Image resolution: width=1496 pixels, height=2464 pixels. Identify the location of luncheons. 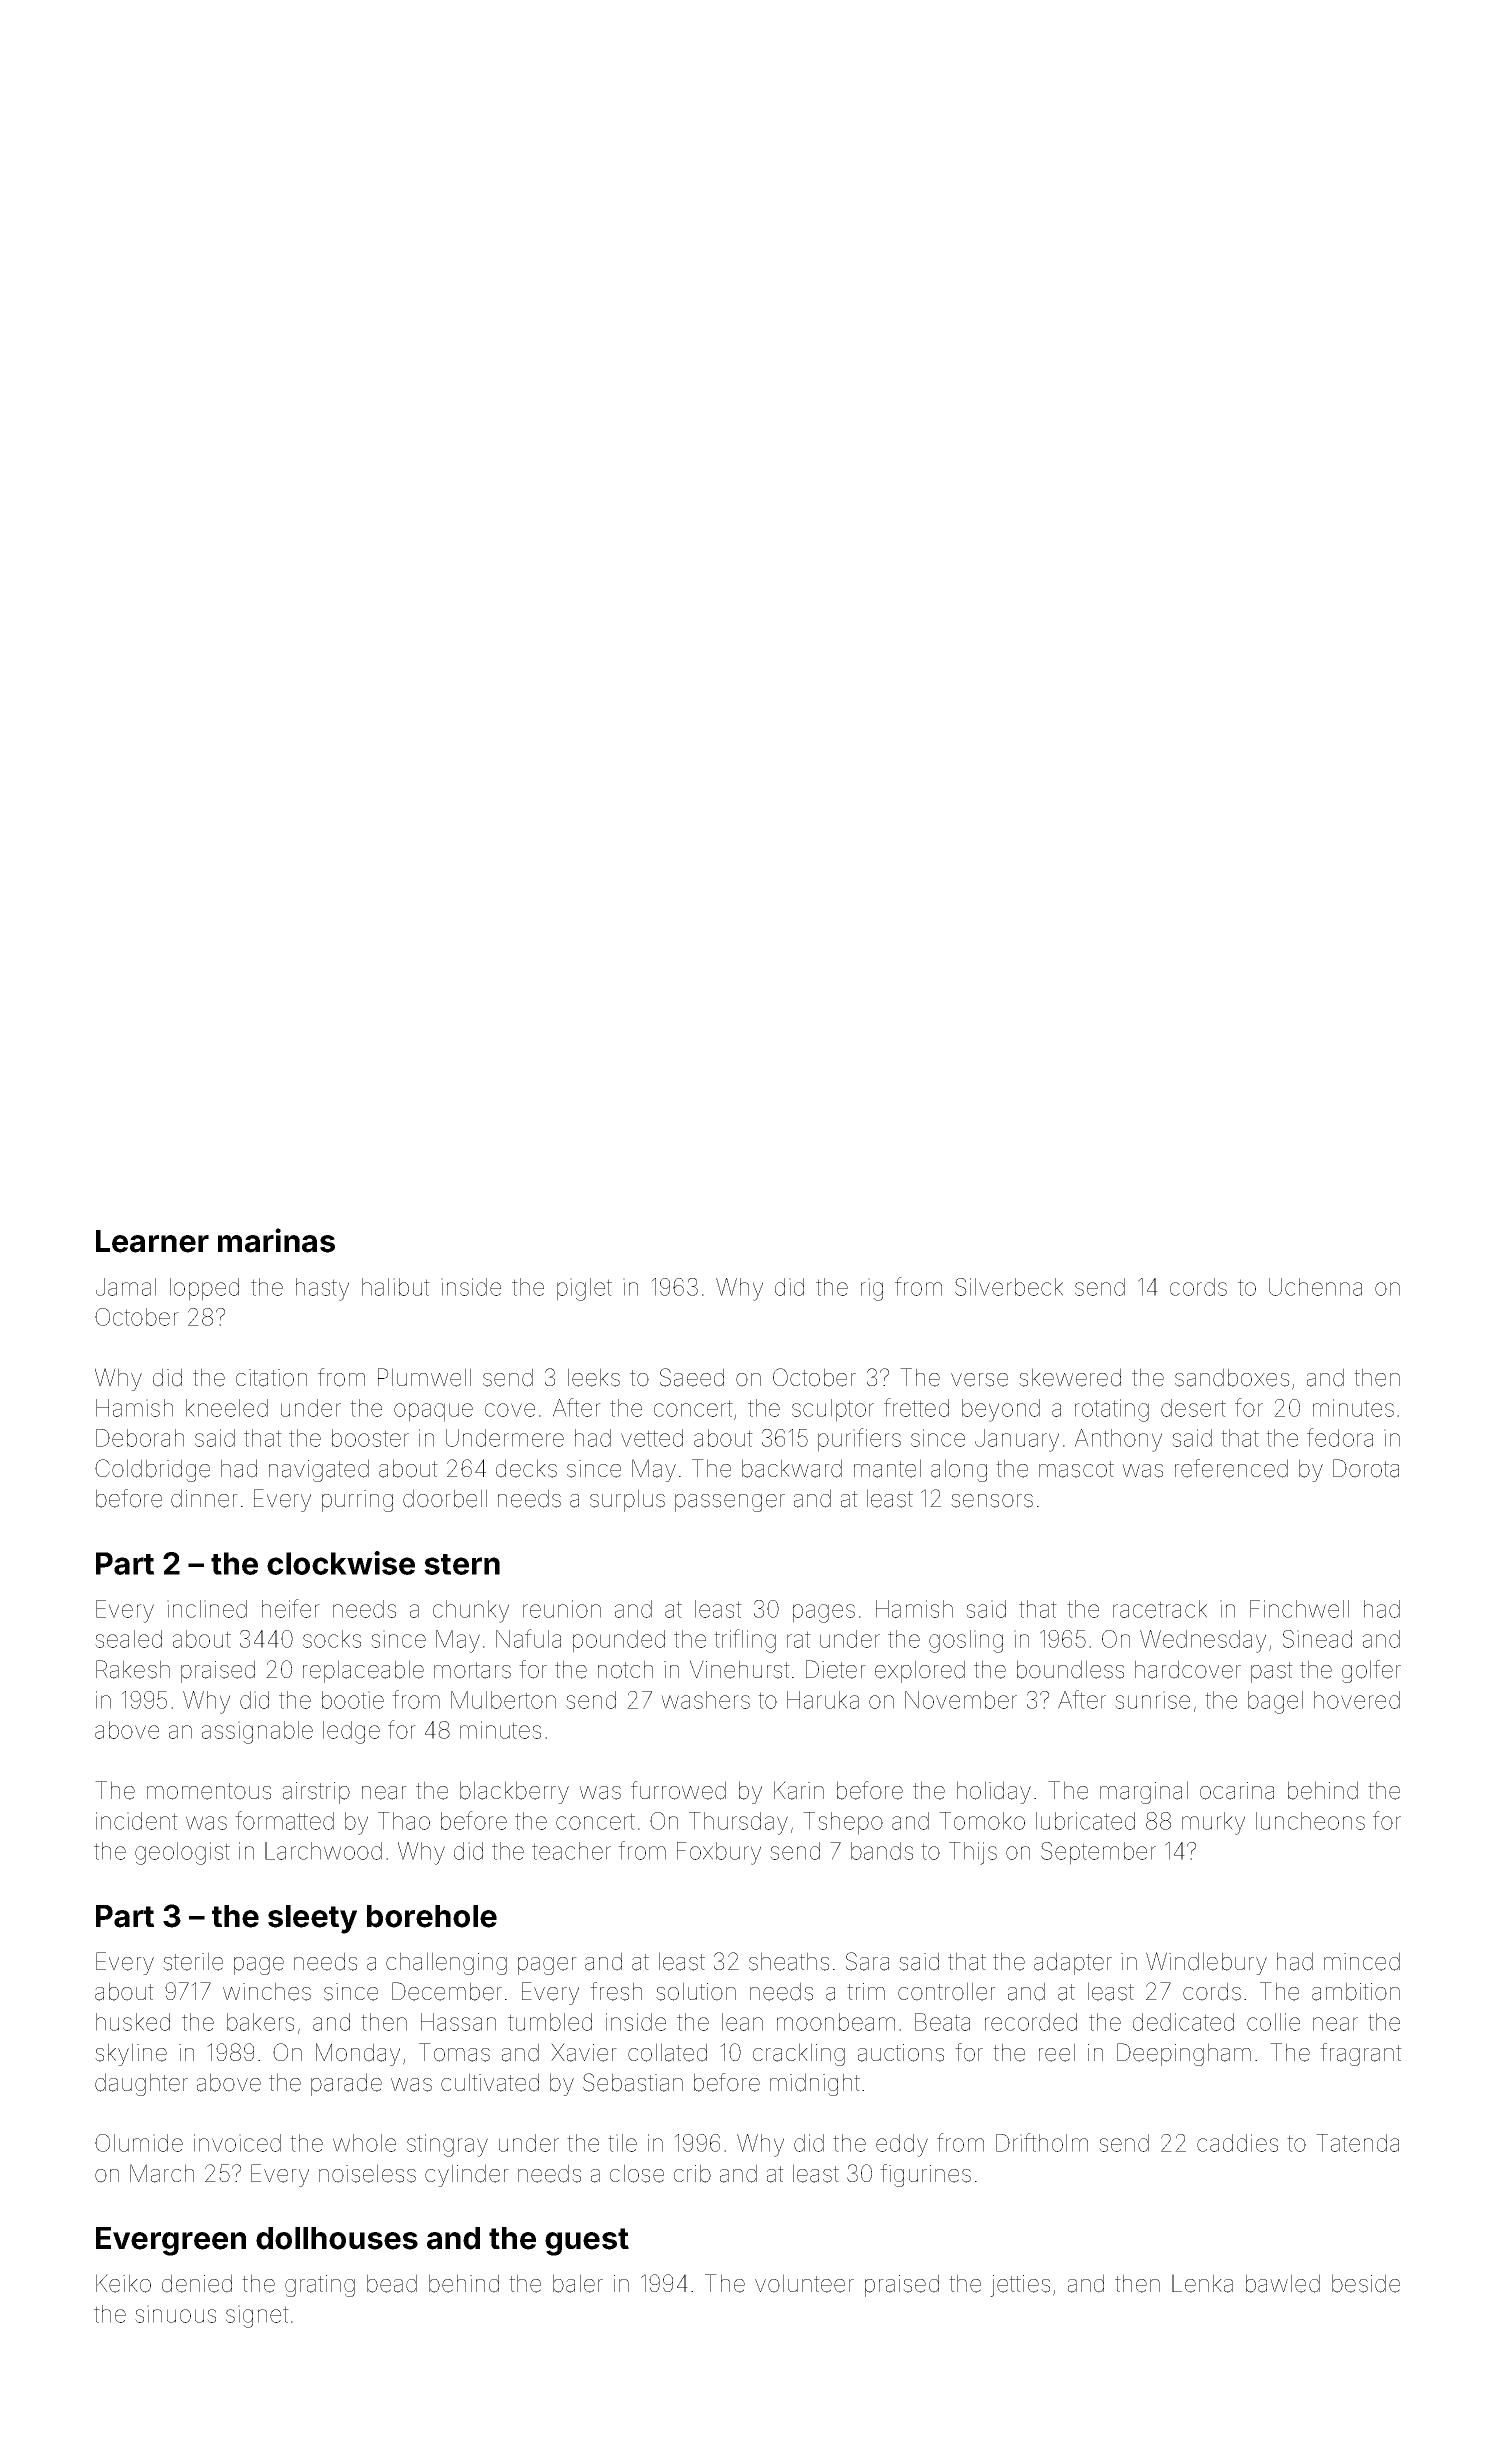
(1310, 1821).
